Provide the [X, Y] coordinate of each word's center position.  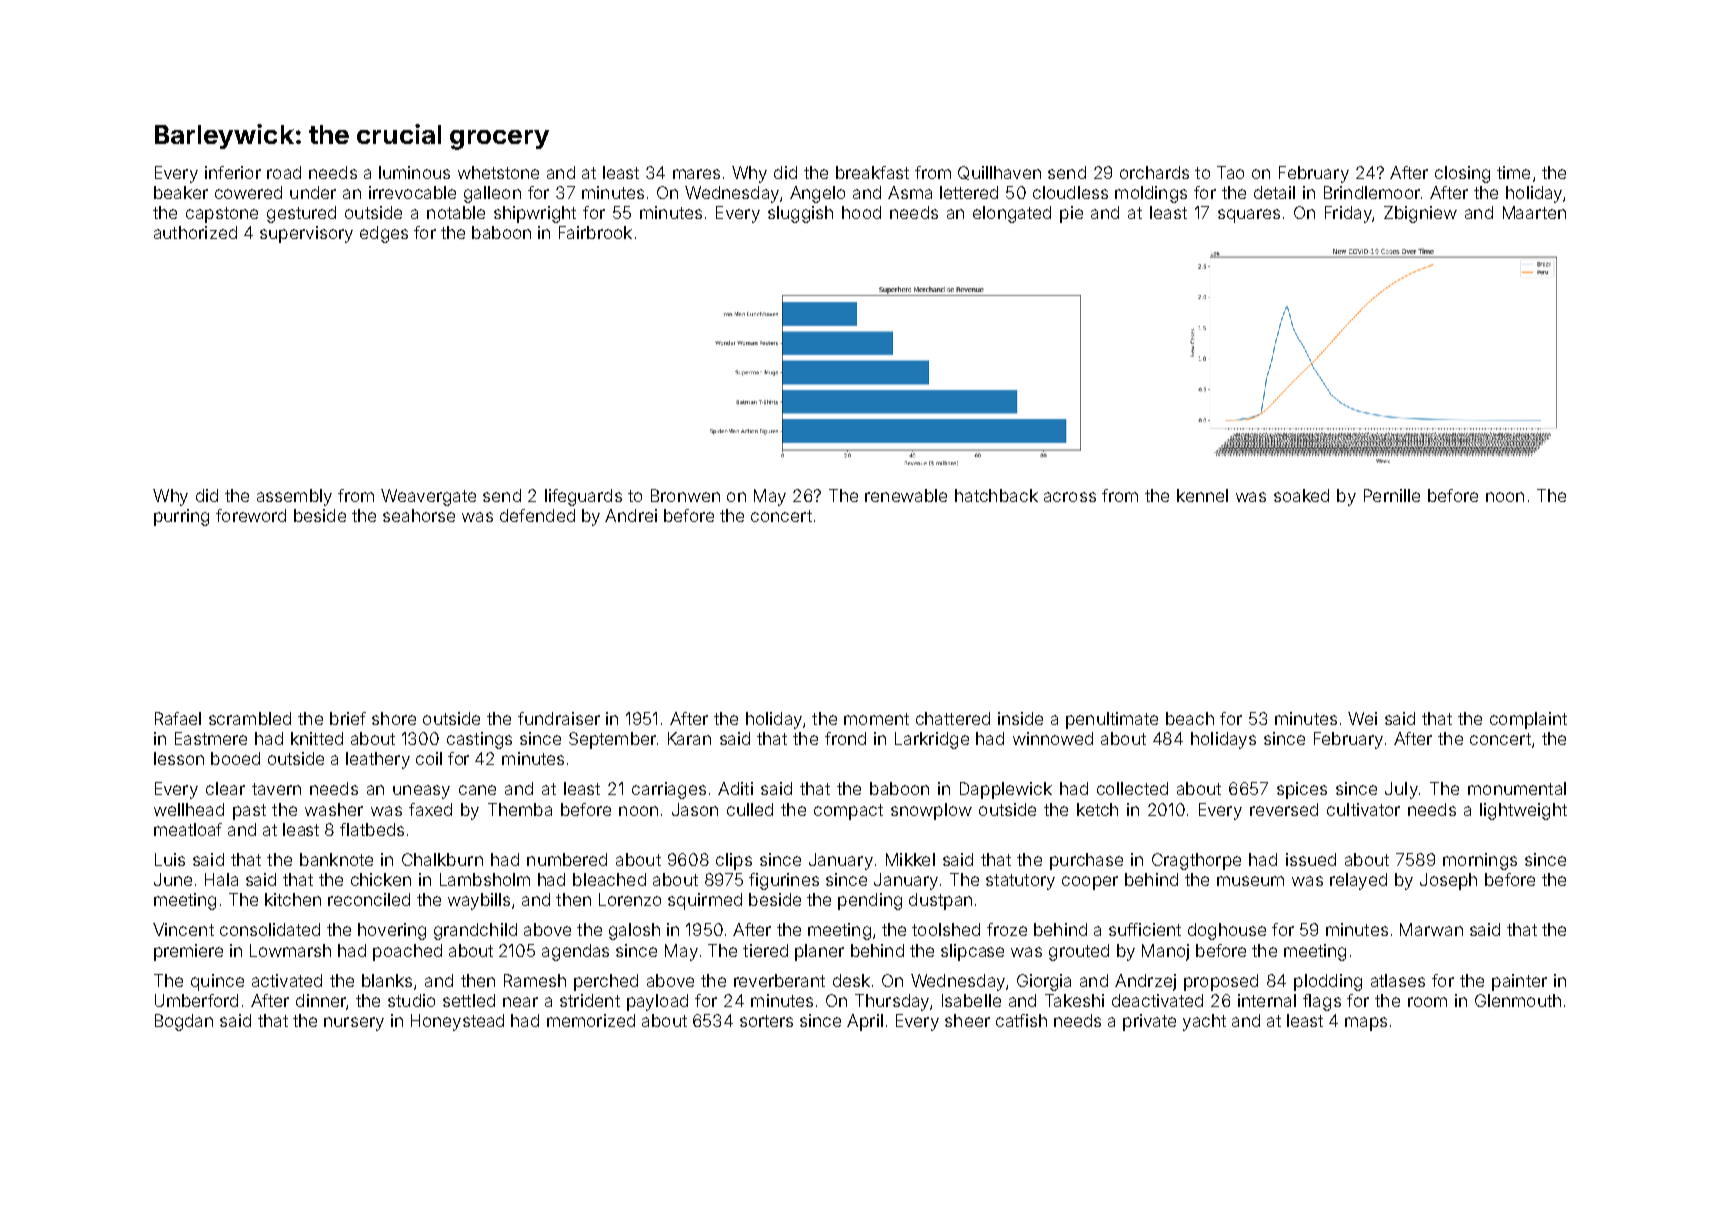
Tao [1230, 172]
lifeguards [583, 497]
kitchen [293, 899]
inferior [233, 172]
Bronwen [685, 495]
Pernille [1392, 495]
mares [696, 174]
